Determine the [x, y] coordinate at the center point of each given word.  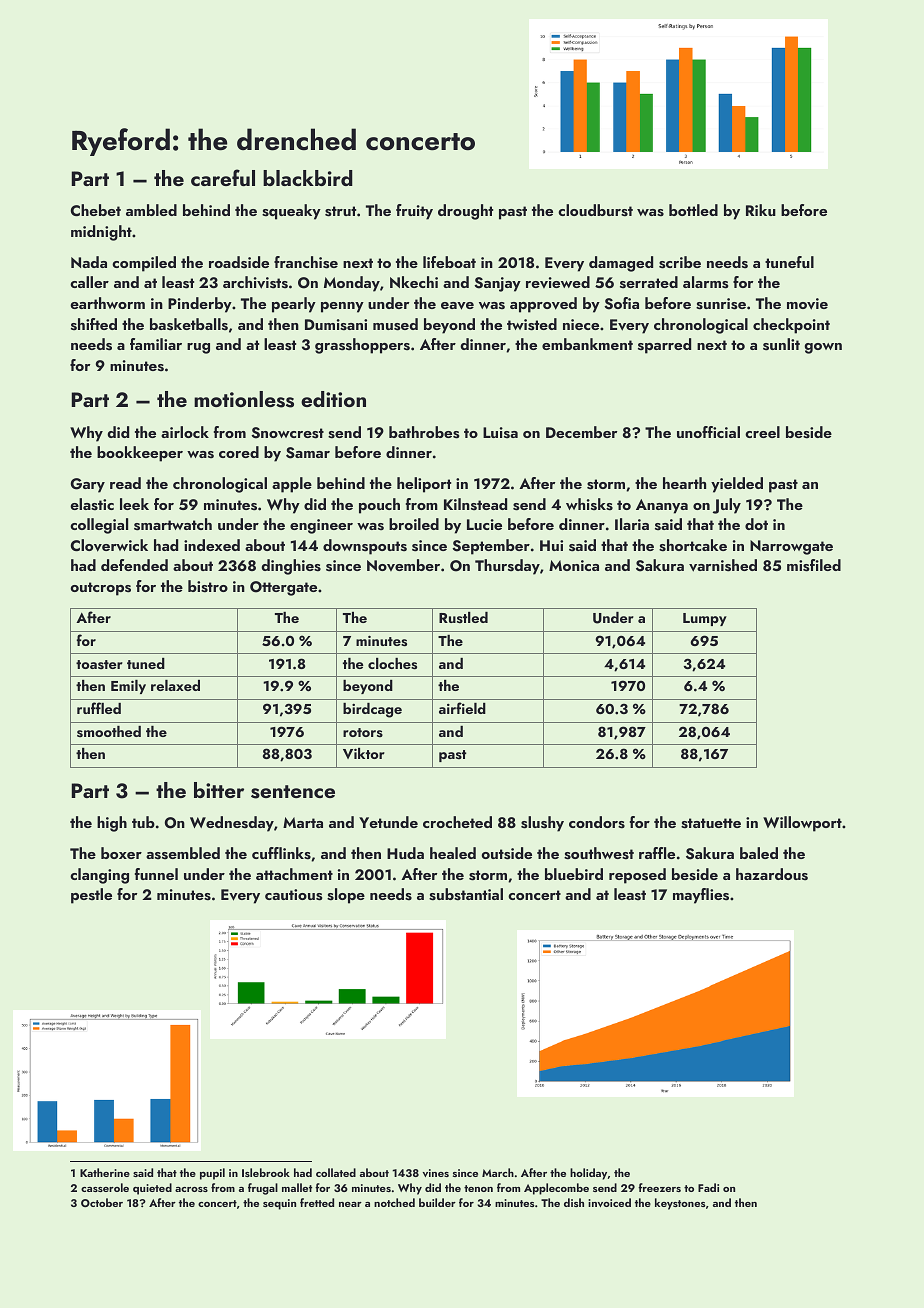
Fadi [708, 1187]
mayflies [701, 896]
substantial [466, 894]
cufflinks [281, 853]
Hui [551, 545]
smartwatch [173, 524]
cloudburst [595, 210]
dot [756, 524]
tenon [478, 1188]
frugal [263, 1189]
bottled [693, 210]
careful [223, 177]
